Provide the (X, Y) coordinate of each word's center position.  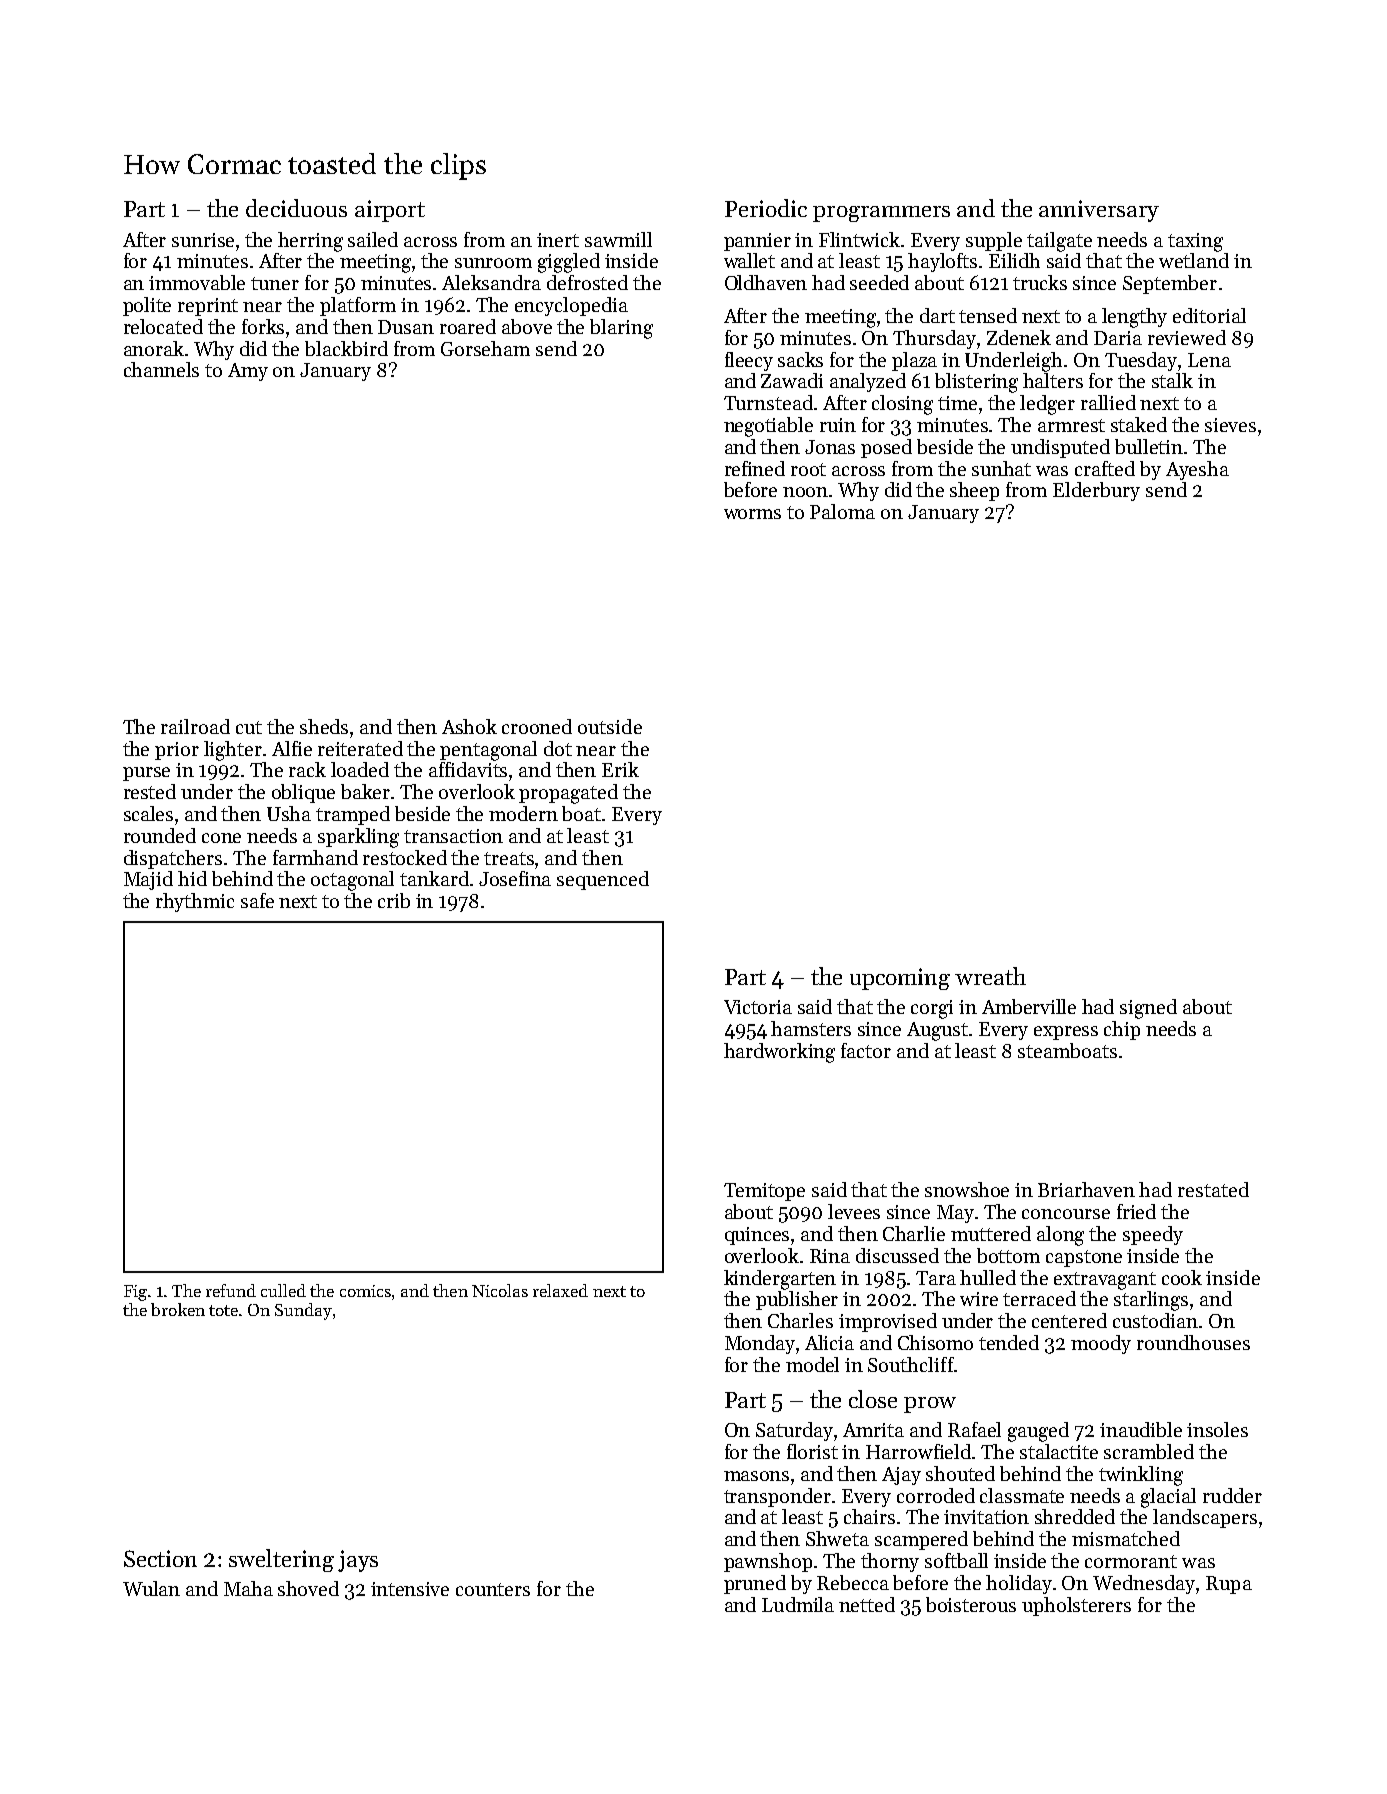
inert (558, 240)
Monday (760, 1344)
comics (365, 1291)
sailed (373, 239)
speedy (1153, 1235)
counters (493, 1589)
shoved (308, 1588)
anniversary (1099, 211)
